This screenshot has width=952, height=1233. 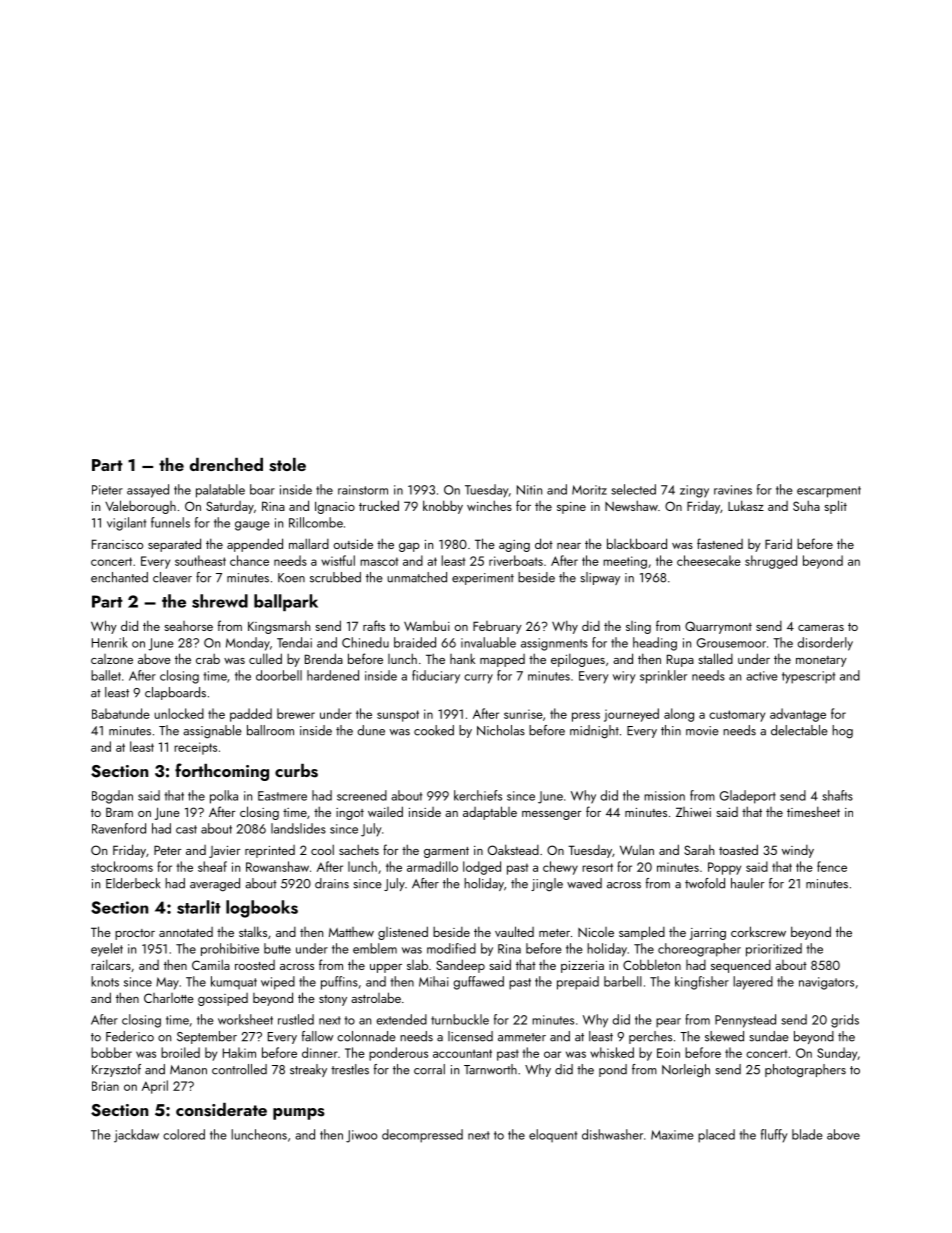 I want to click on escarpment, so click(x=829, y=492).
